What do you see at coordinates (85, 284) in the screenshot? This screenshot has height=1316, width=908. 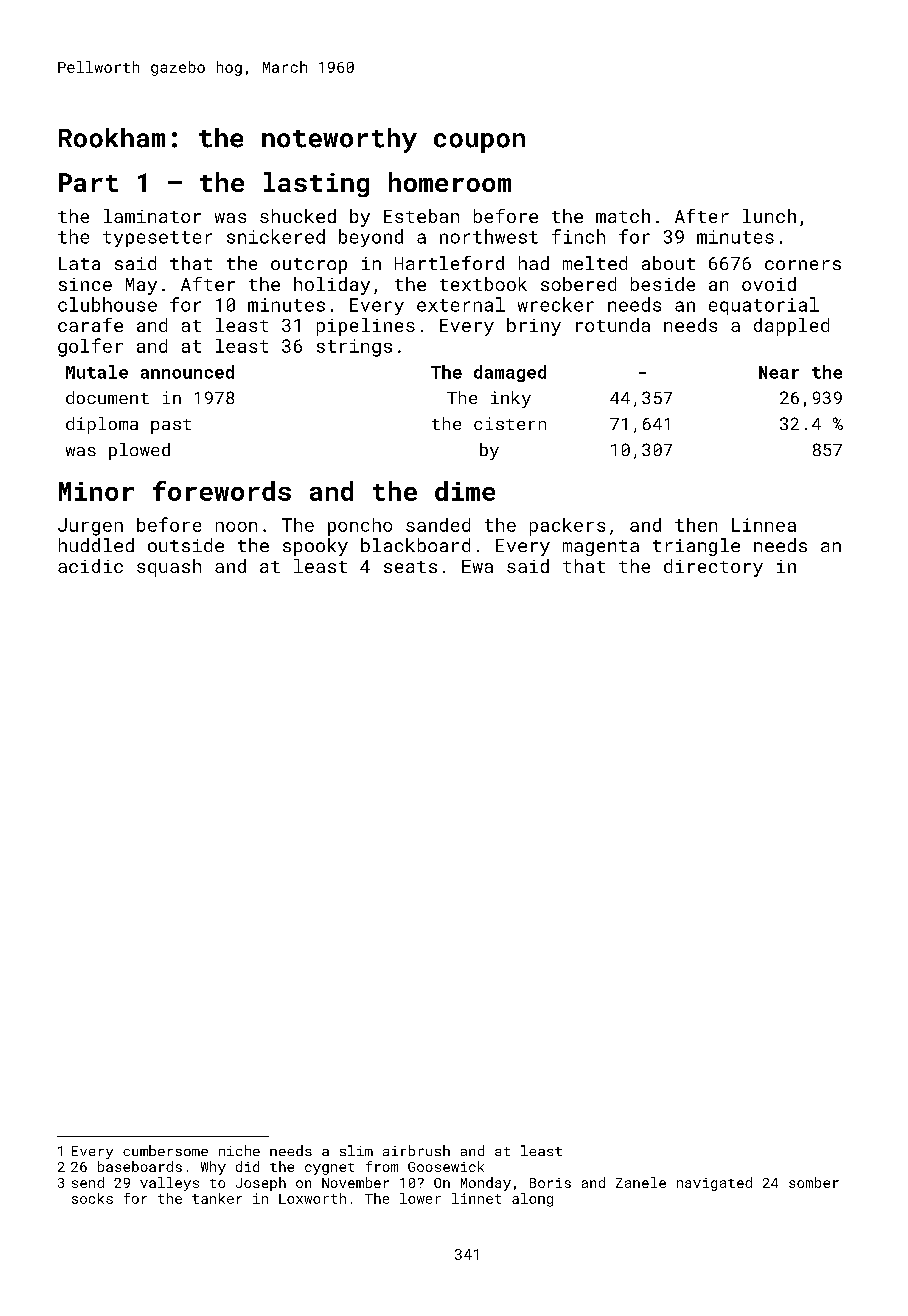 I see `since` at bounding box center [85, 284].
